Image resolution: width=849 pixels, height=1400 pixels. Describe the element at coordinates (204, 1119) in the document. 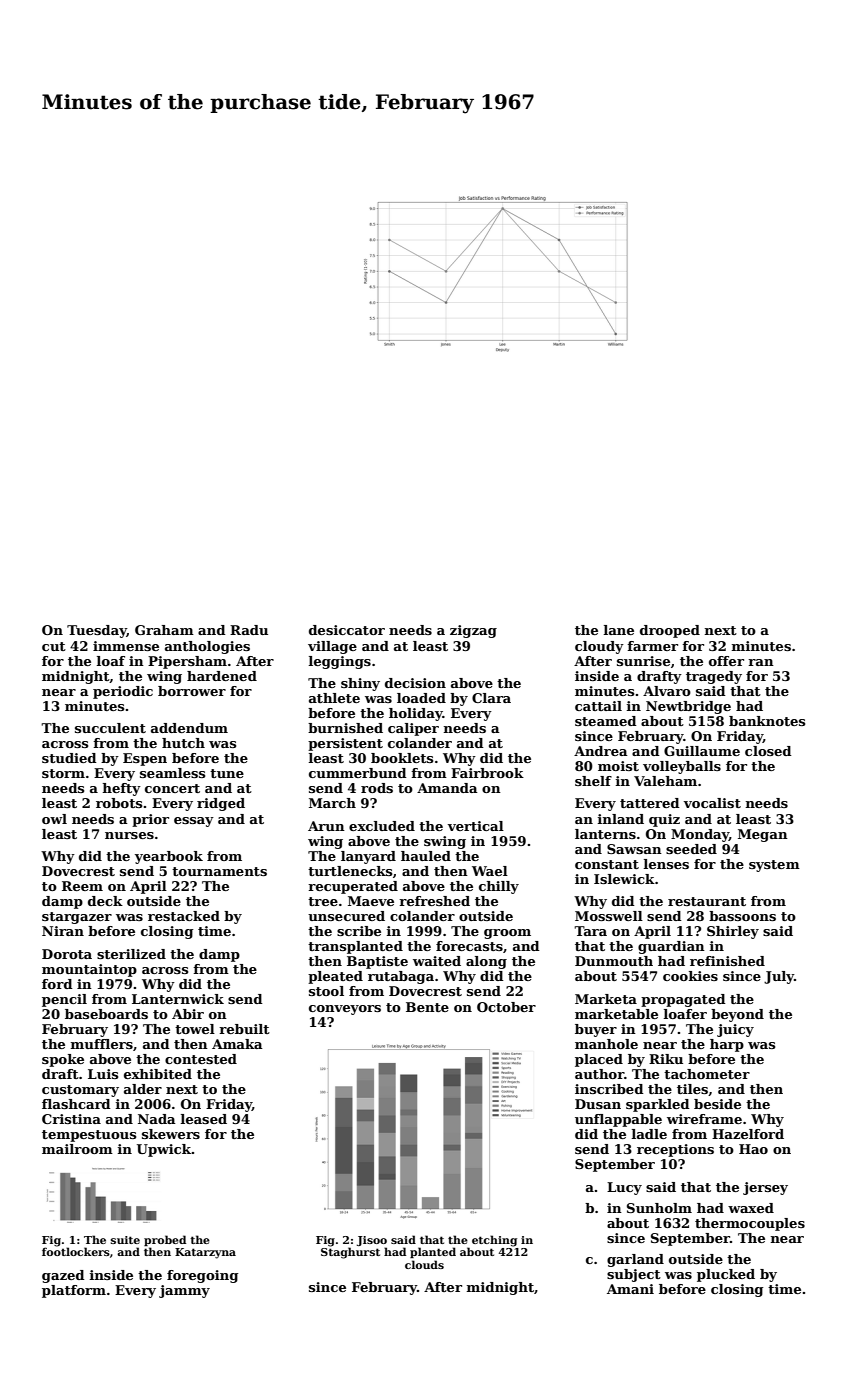

I see `leased` at that location.
